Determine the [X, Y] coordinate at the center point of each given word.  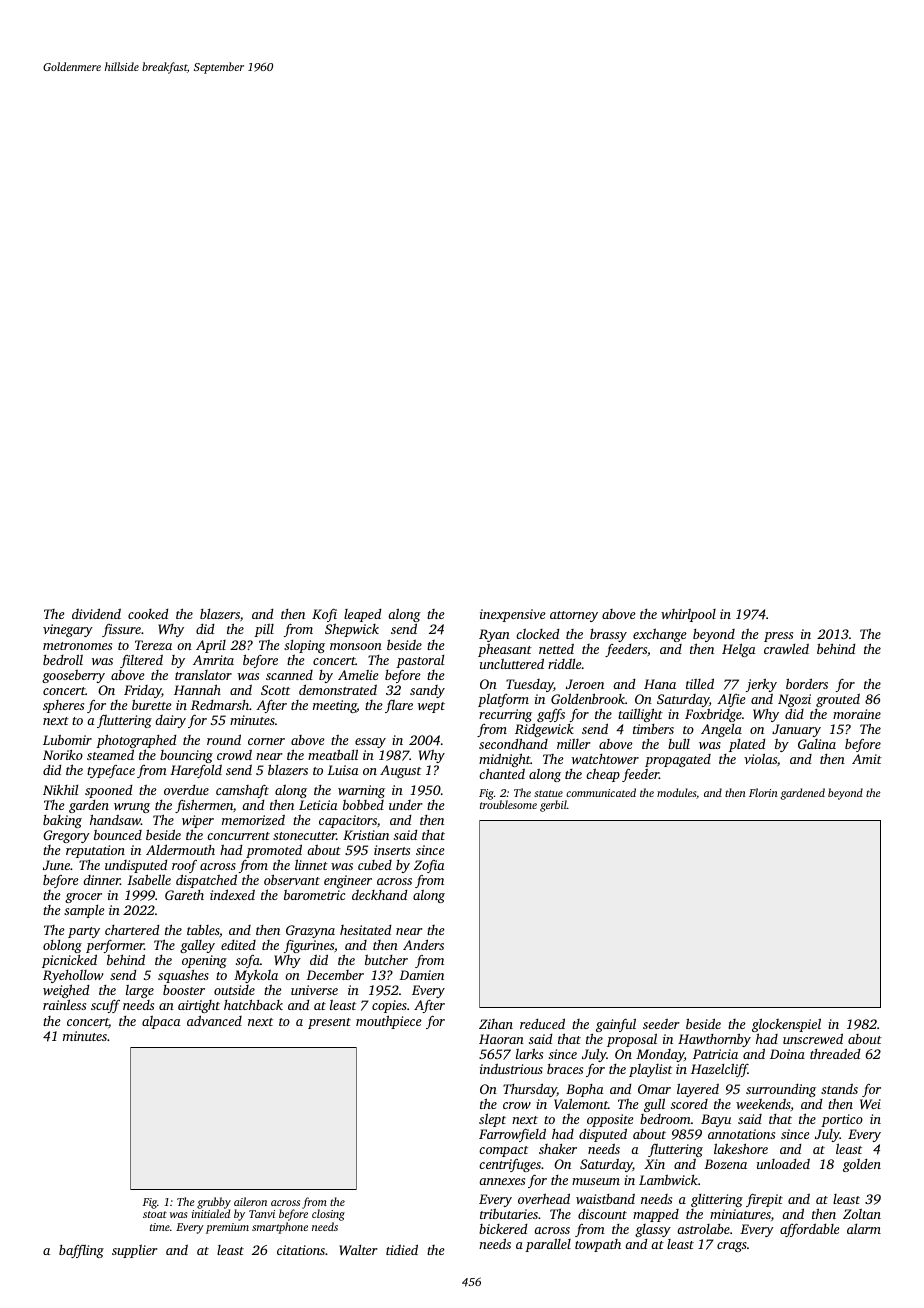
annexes [502, 1181]
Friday [142, 691]
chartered [132, 930]
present [329, 1023]
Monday [660, 1055]
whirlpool [688, 615]
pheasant [505, 650]
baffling [81, 1251]
